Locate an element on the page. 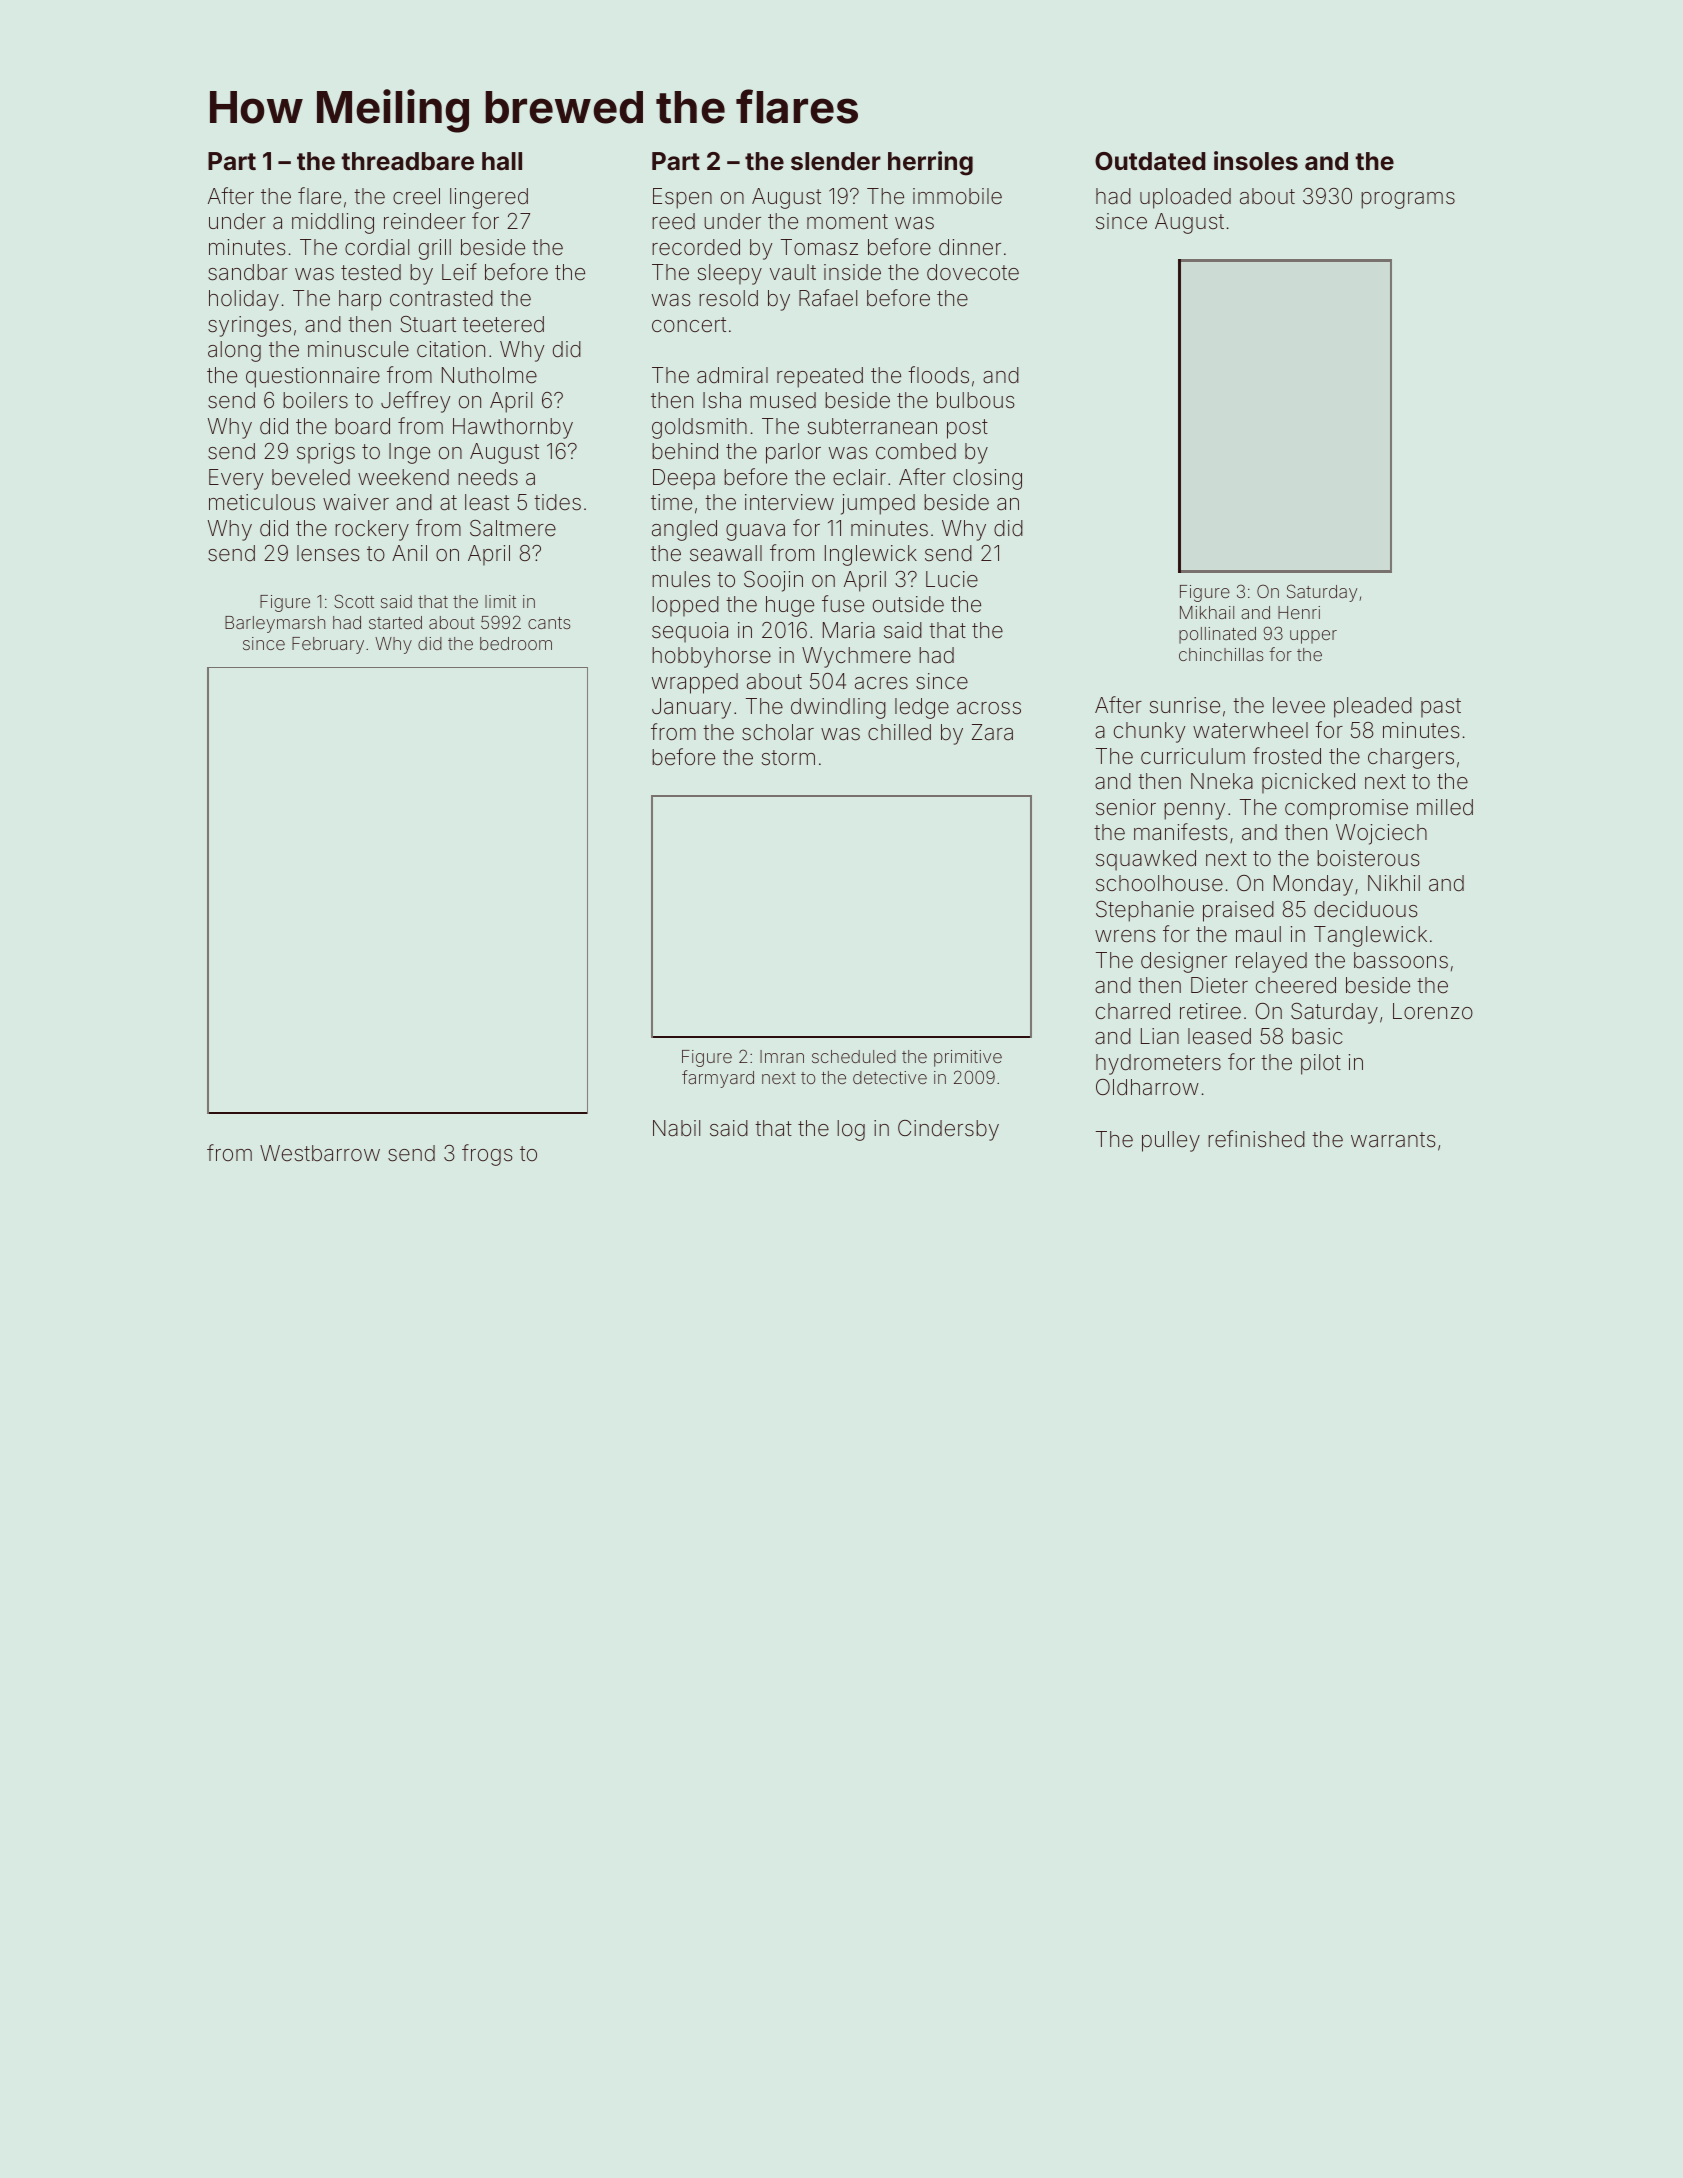 The image size is (1683, 2178). Westbarrow is located at coordinates (320, 1153).
